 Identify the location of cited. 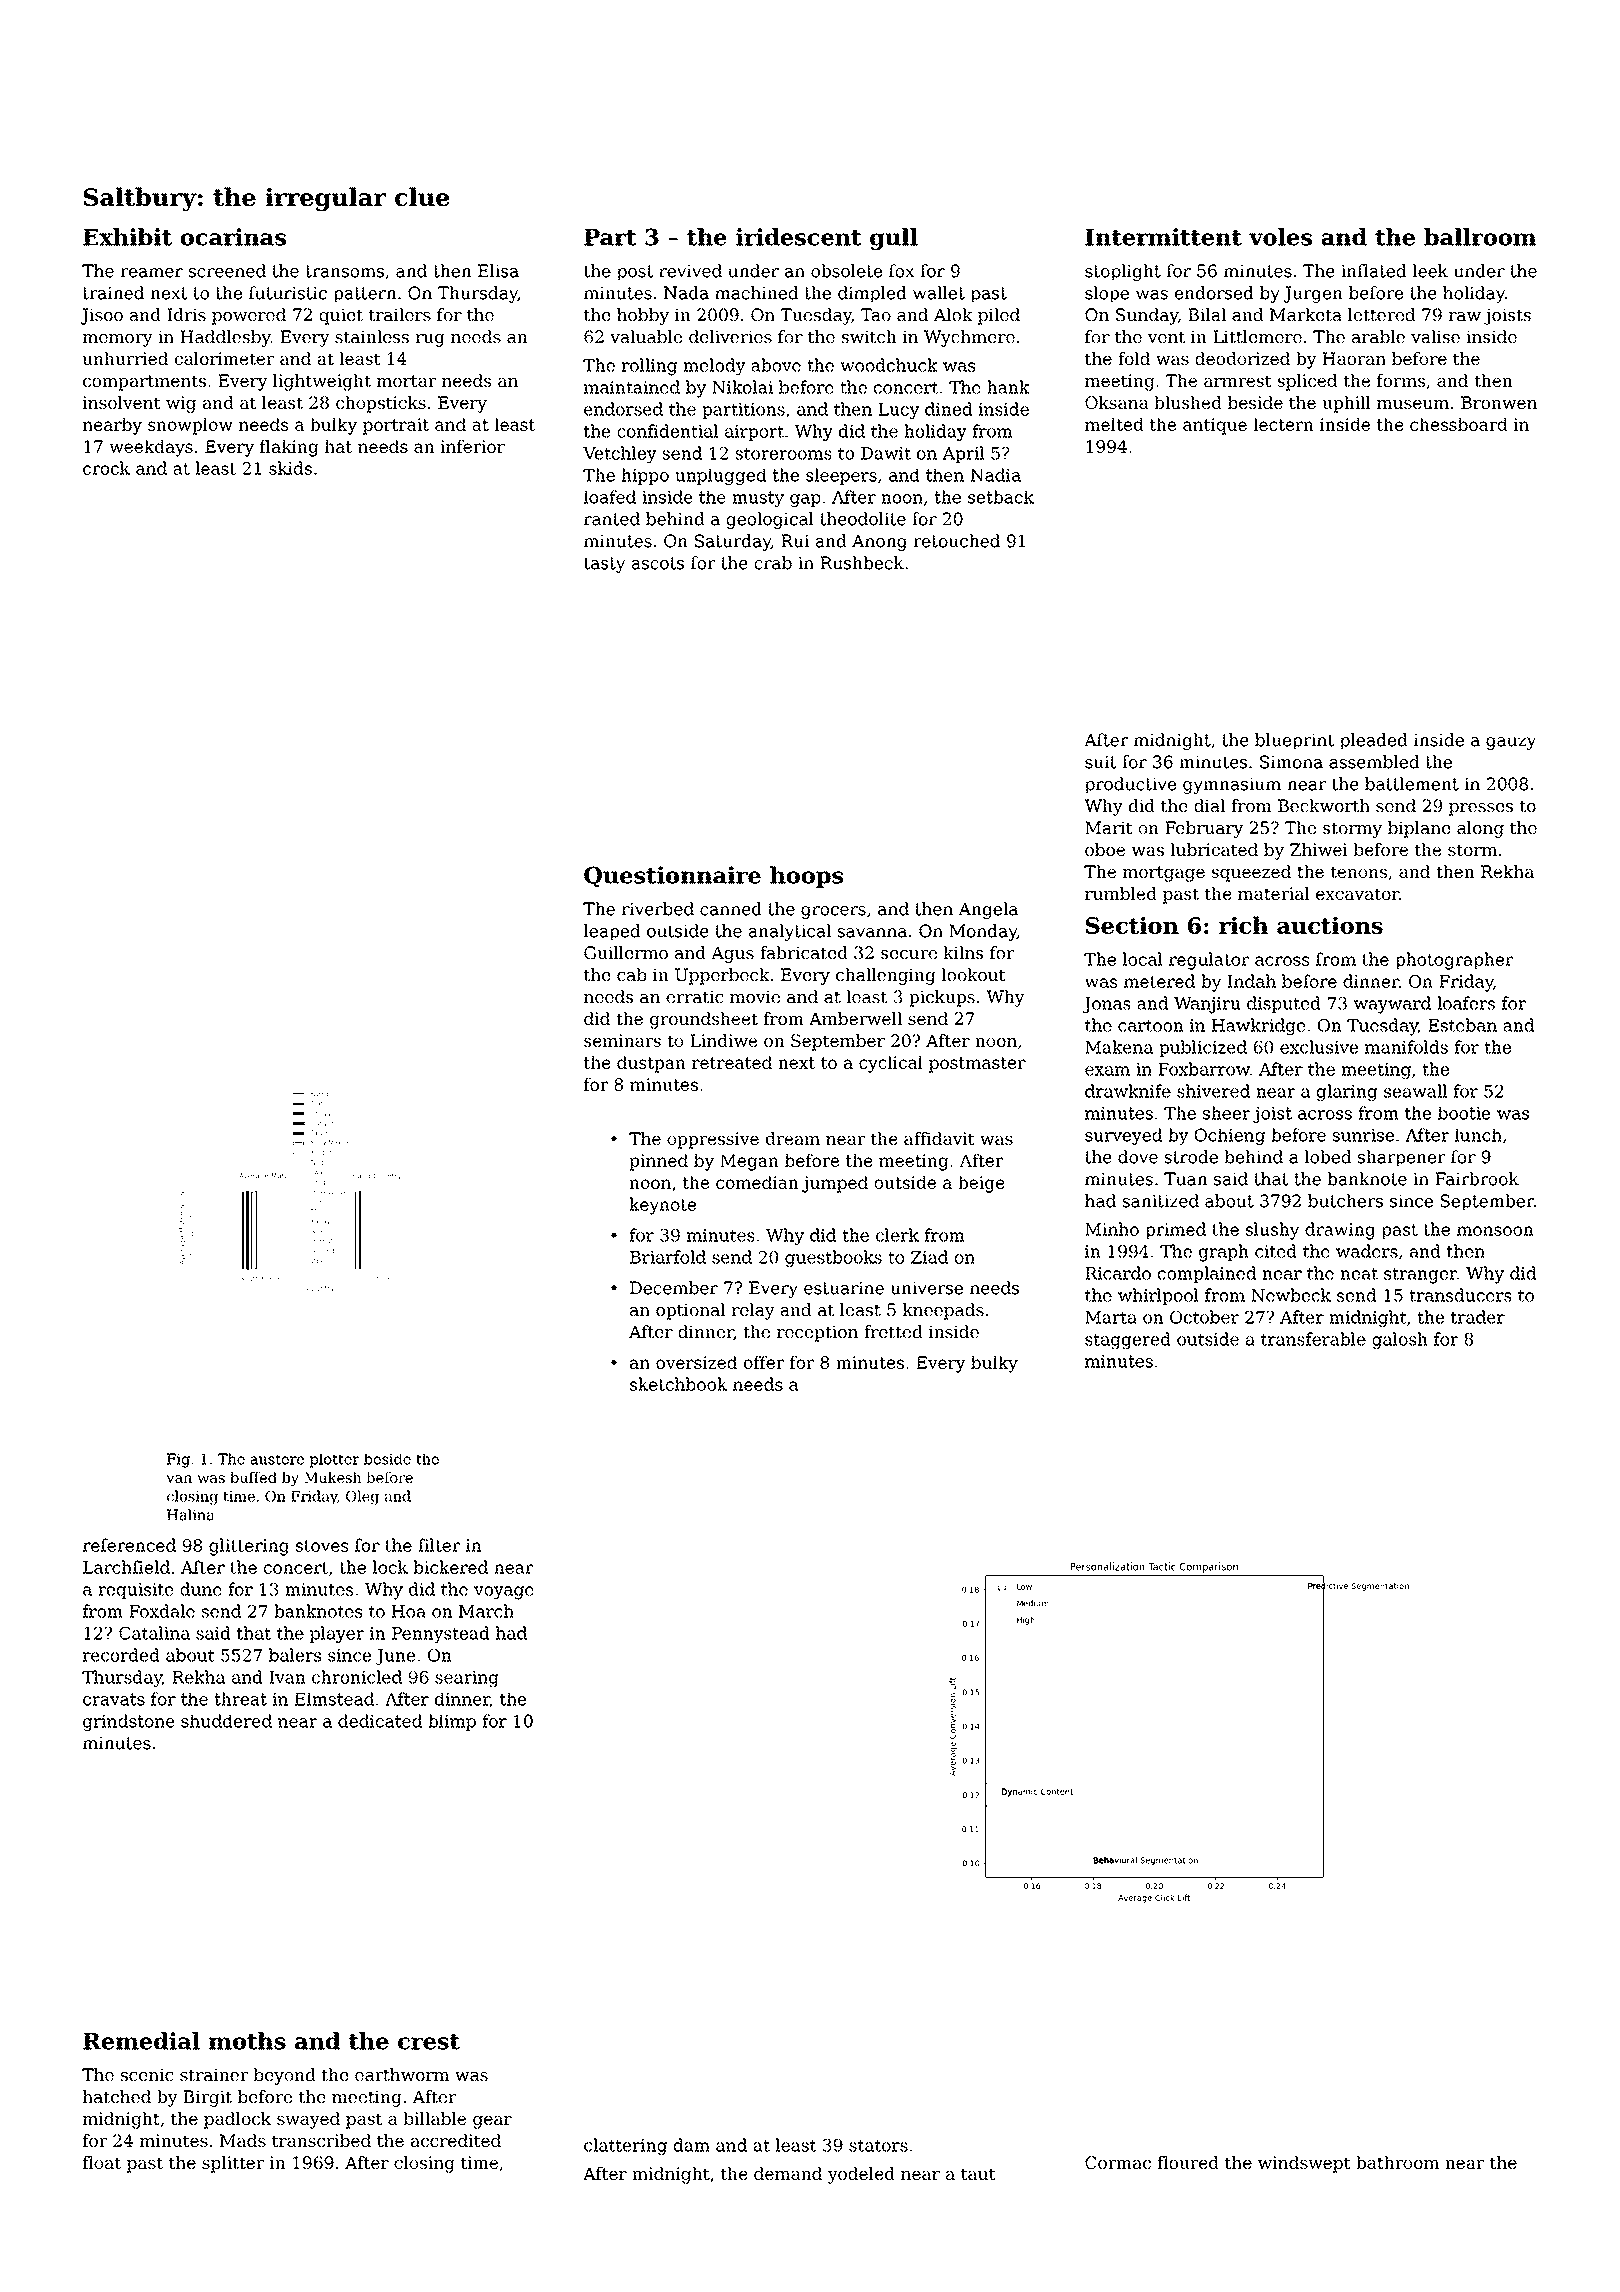
(1276, 1251).
